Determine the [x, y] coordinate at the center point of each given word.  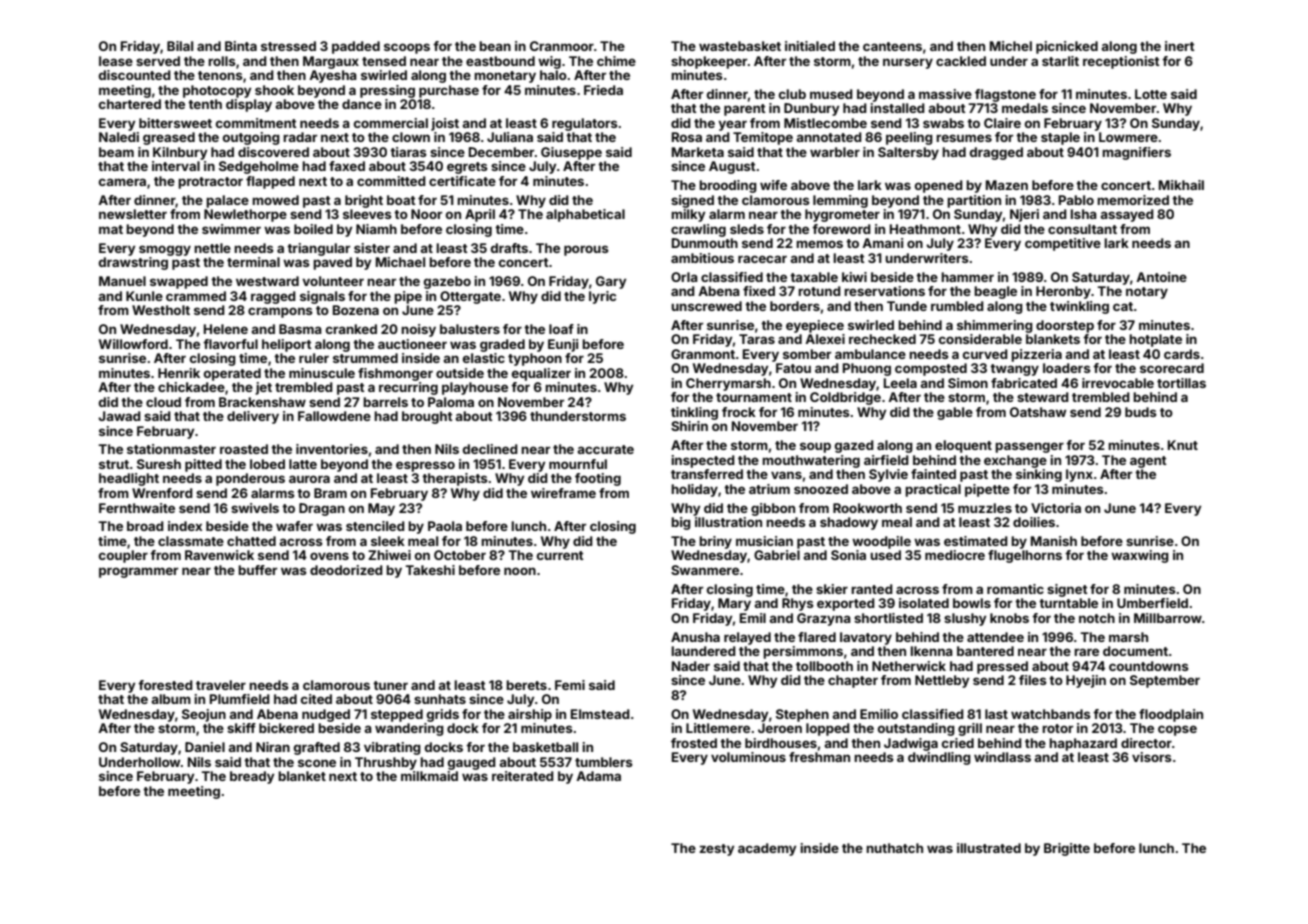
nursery [908, 63]
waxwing [1140, 556]
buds [1141, 412]
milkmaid [429, 776]
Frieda [603, 90]
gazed [854, 446]
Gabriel [777, 555]
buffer [257, 570]
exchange [1015, 461]
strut [114, 464]
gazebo [447, 282]
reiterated [523, 776]
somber [807, 354]
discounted [135, 75]
